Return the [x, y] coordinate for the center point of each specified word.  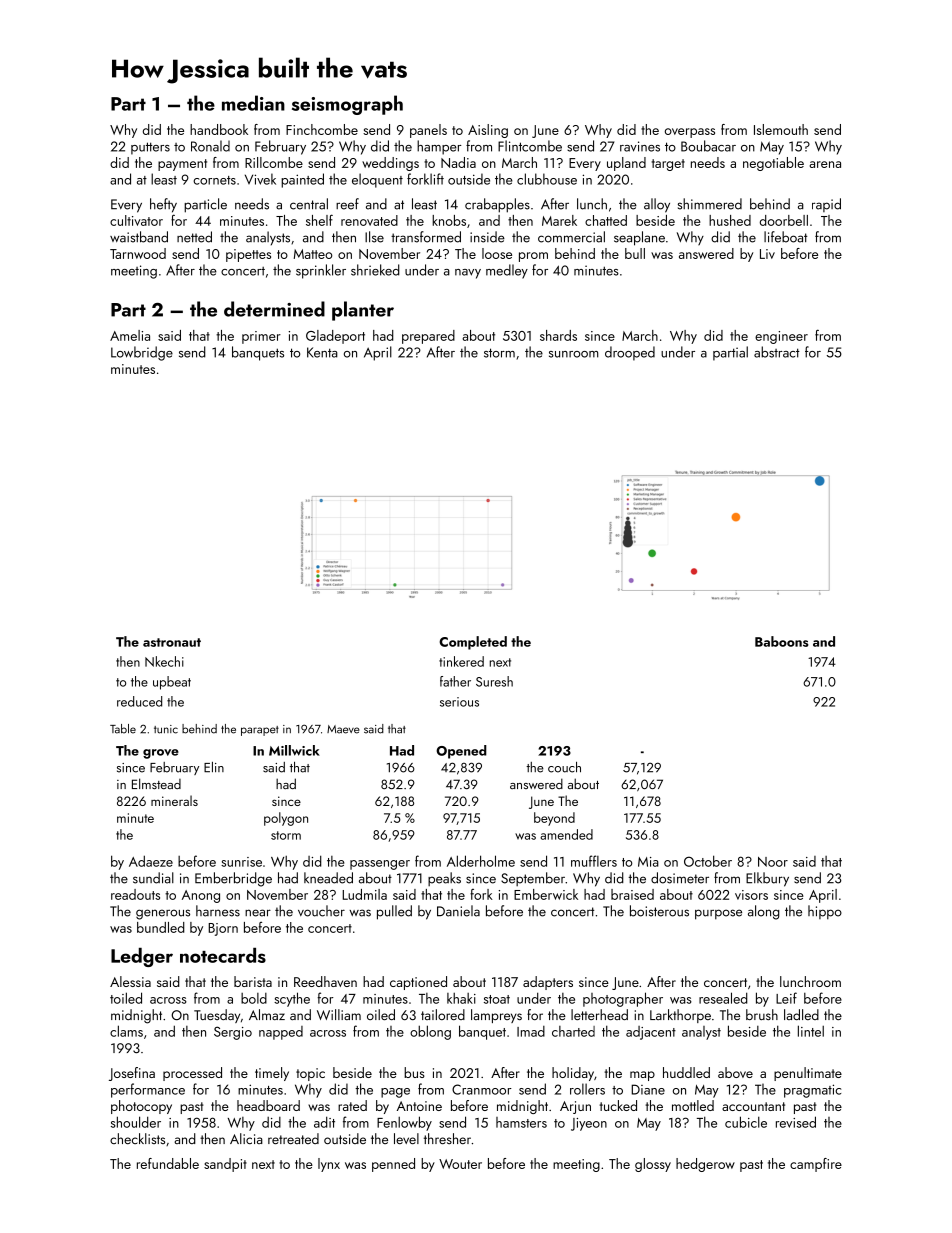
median [253, 103]
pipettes [248, 255]
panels [428, 131]
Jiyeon [589, 1124]
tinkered [461, 661]
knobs [449, 220]
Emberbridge [233, 879]
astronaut [172, 642]
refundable [168, 1163]
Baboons [781, 641]
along [764, 912]
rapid [826, 205]
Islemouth [781, 129]
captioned [418, 983]
